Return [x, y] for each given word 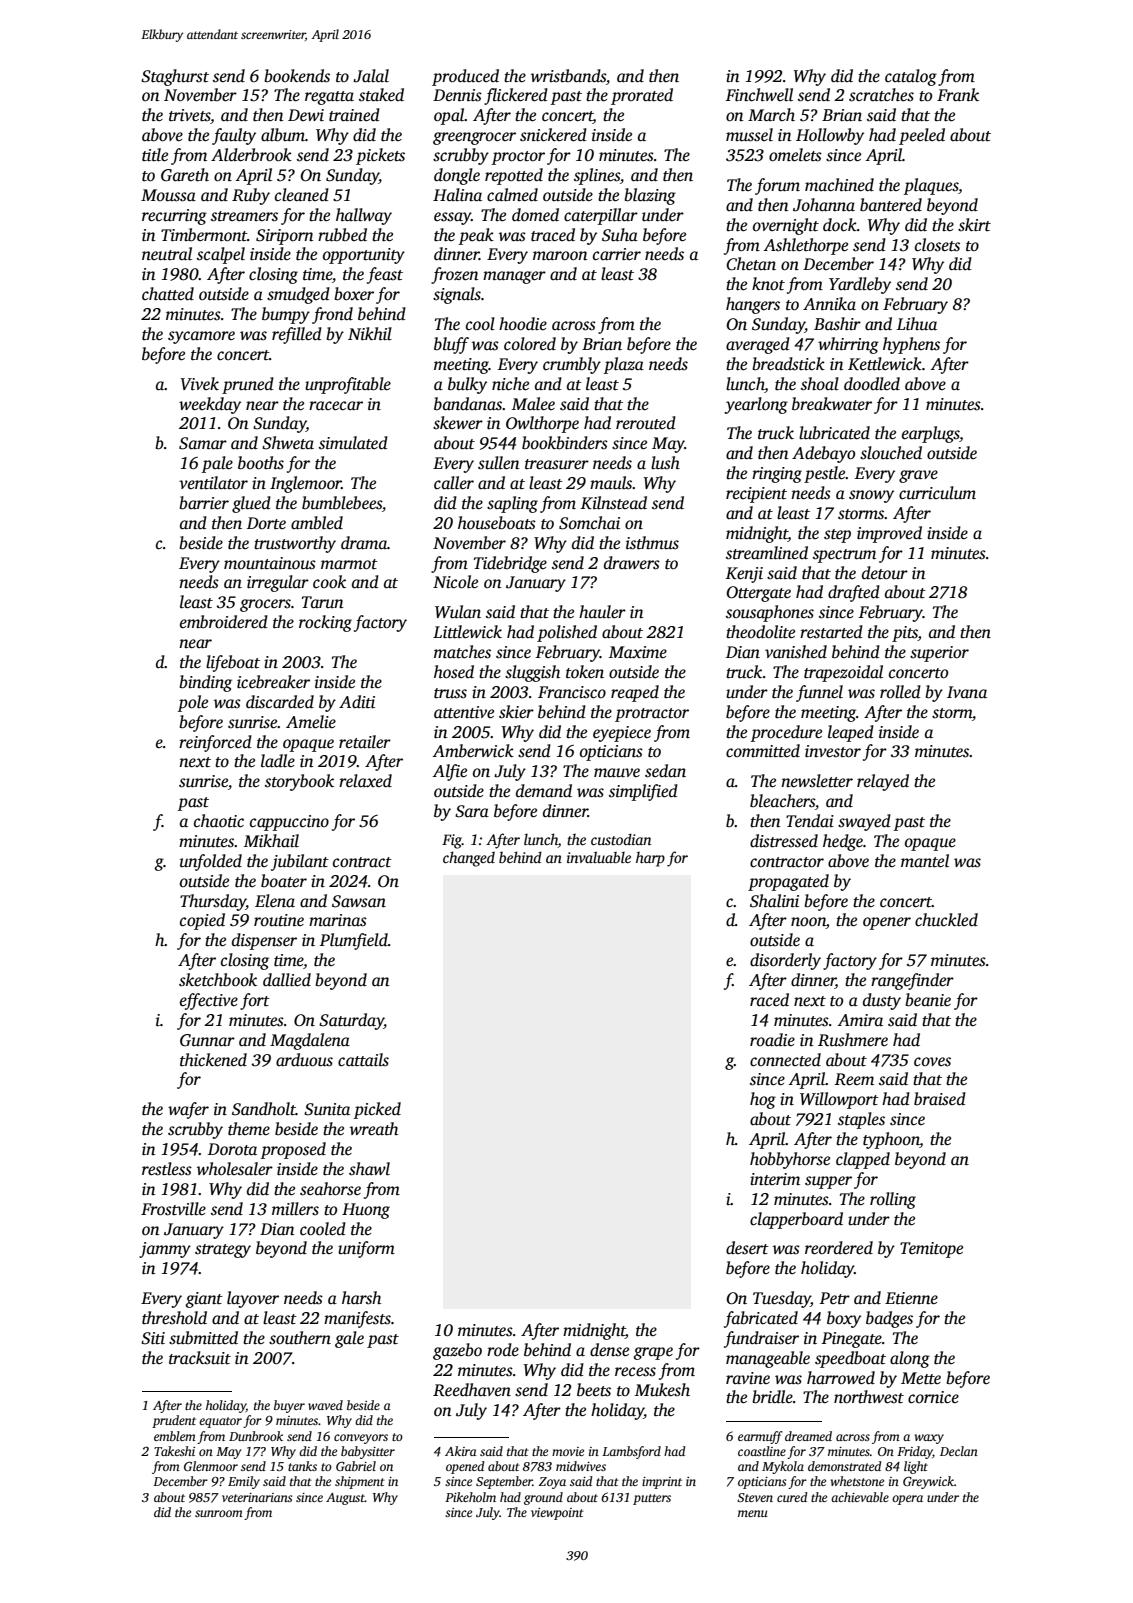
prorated [642, 96]
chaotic [219, 821]
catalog [911, 77]
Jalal [371, 76]
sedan [665, 771]
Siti [153, 1338]
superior [939, 654]
